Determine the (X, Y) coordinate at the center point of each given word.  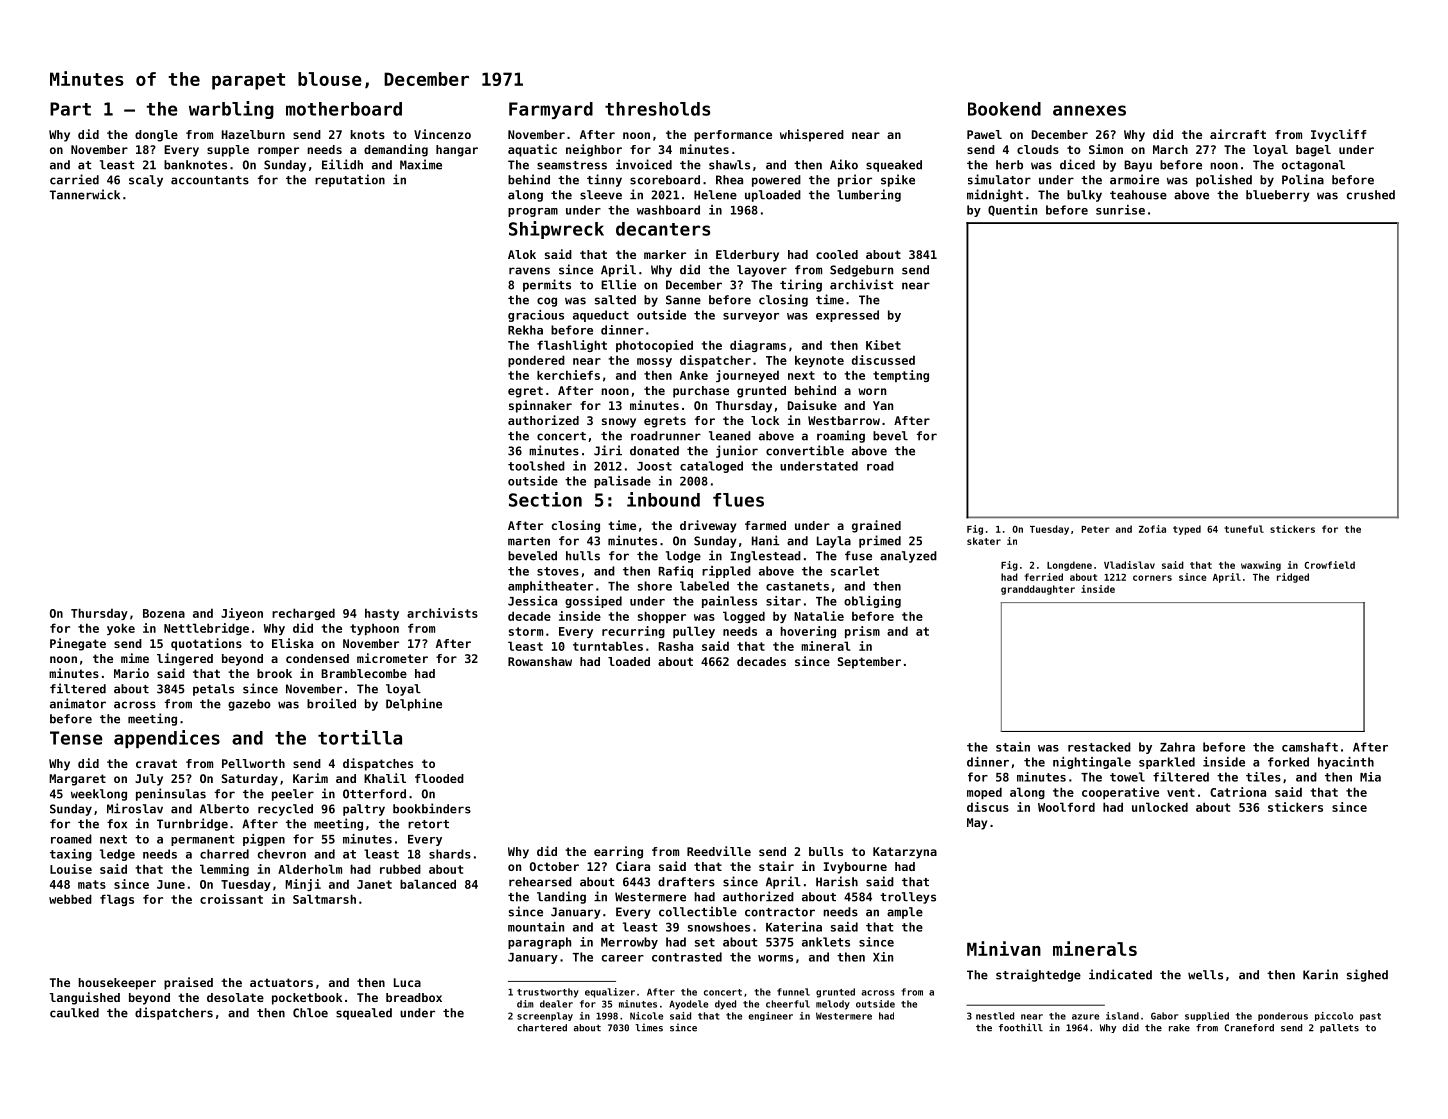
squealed (364, 1014)
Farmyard (551, 110)
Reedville (719, 851)
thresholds (657, 109)
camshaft (1310, 747)
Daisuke (812, 405)
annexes (1089, 110)
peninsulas (171, 794)
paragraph (539, 943)
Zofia (1152, 529)
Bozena (164, 613)
